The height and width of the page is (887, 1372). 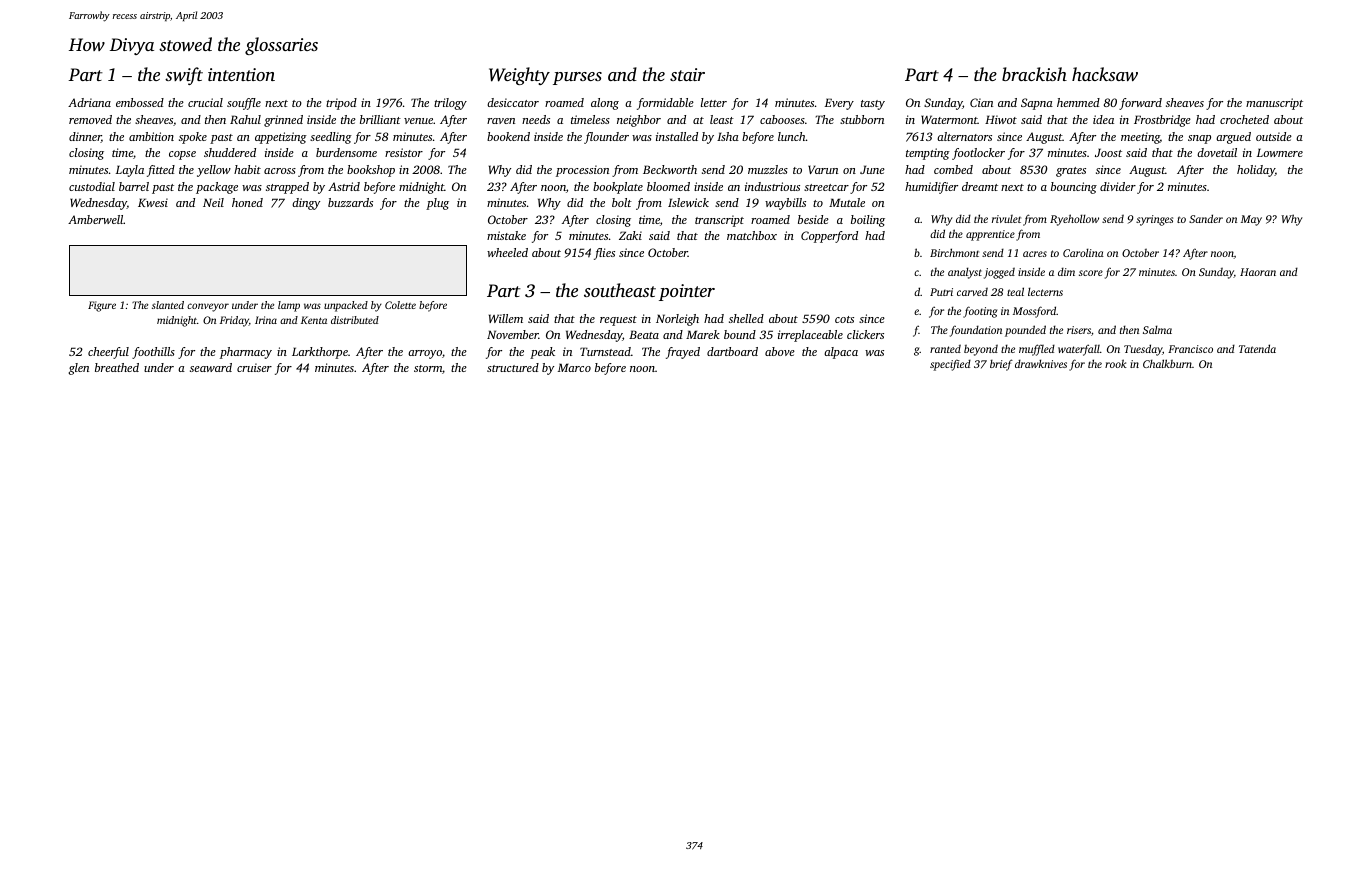 I want to click on along, so click(x=605, y=104).
